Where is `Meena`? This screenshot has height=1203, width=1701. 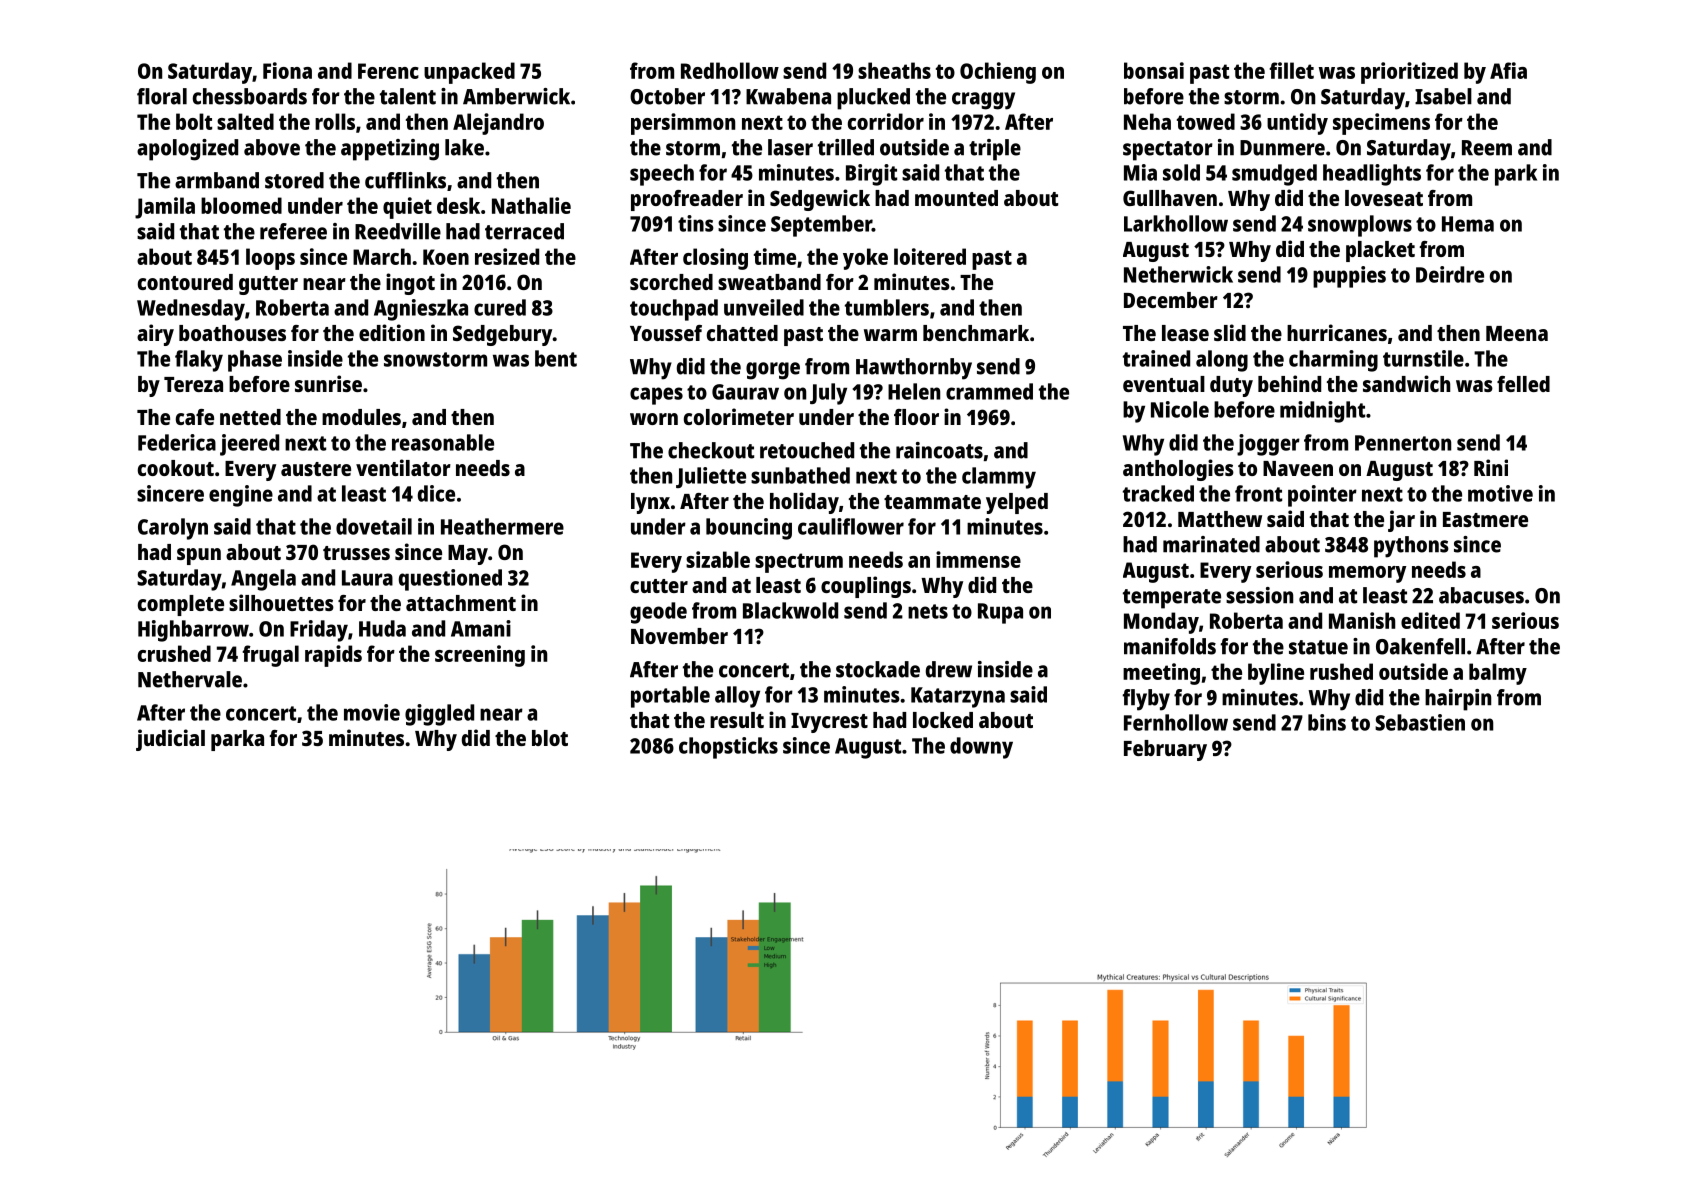 Meena is located at coordinates (1517, 333).
